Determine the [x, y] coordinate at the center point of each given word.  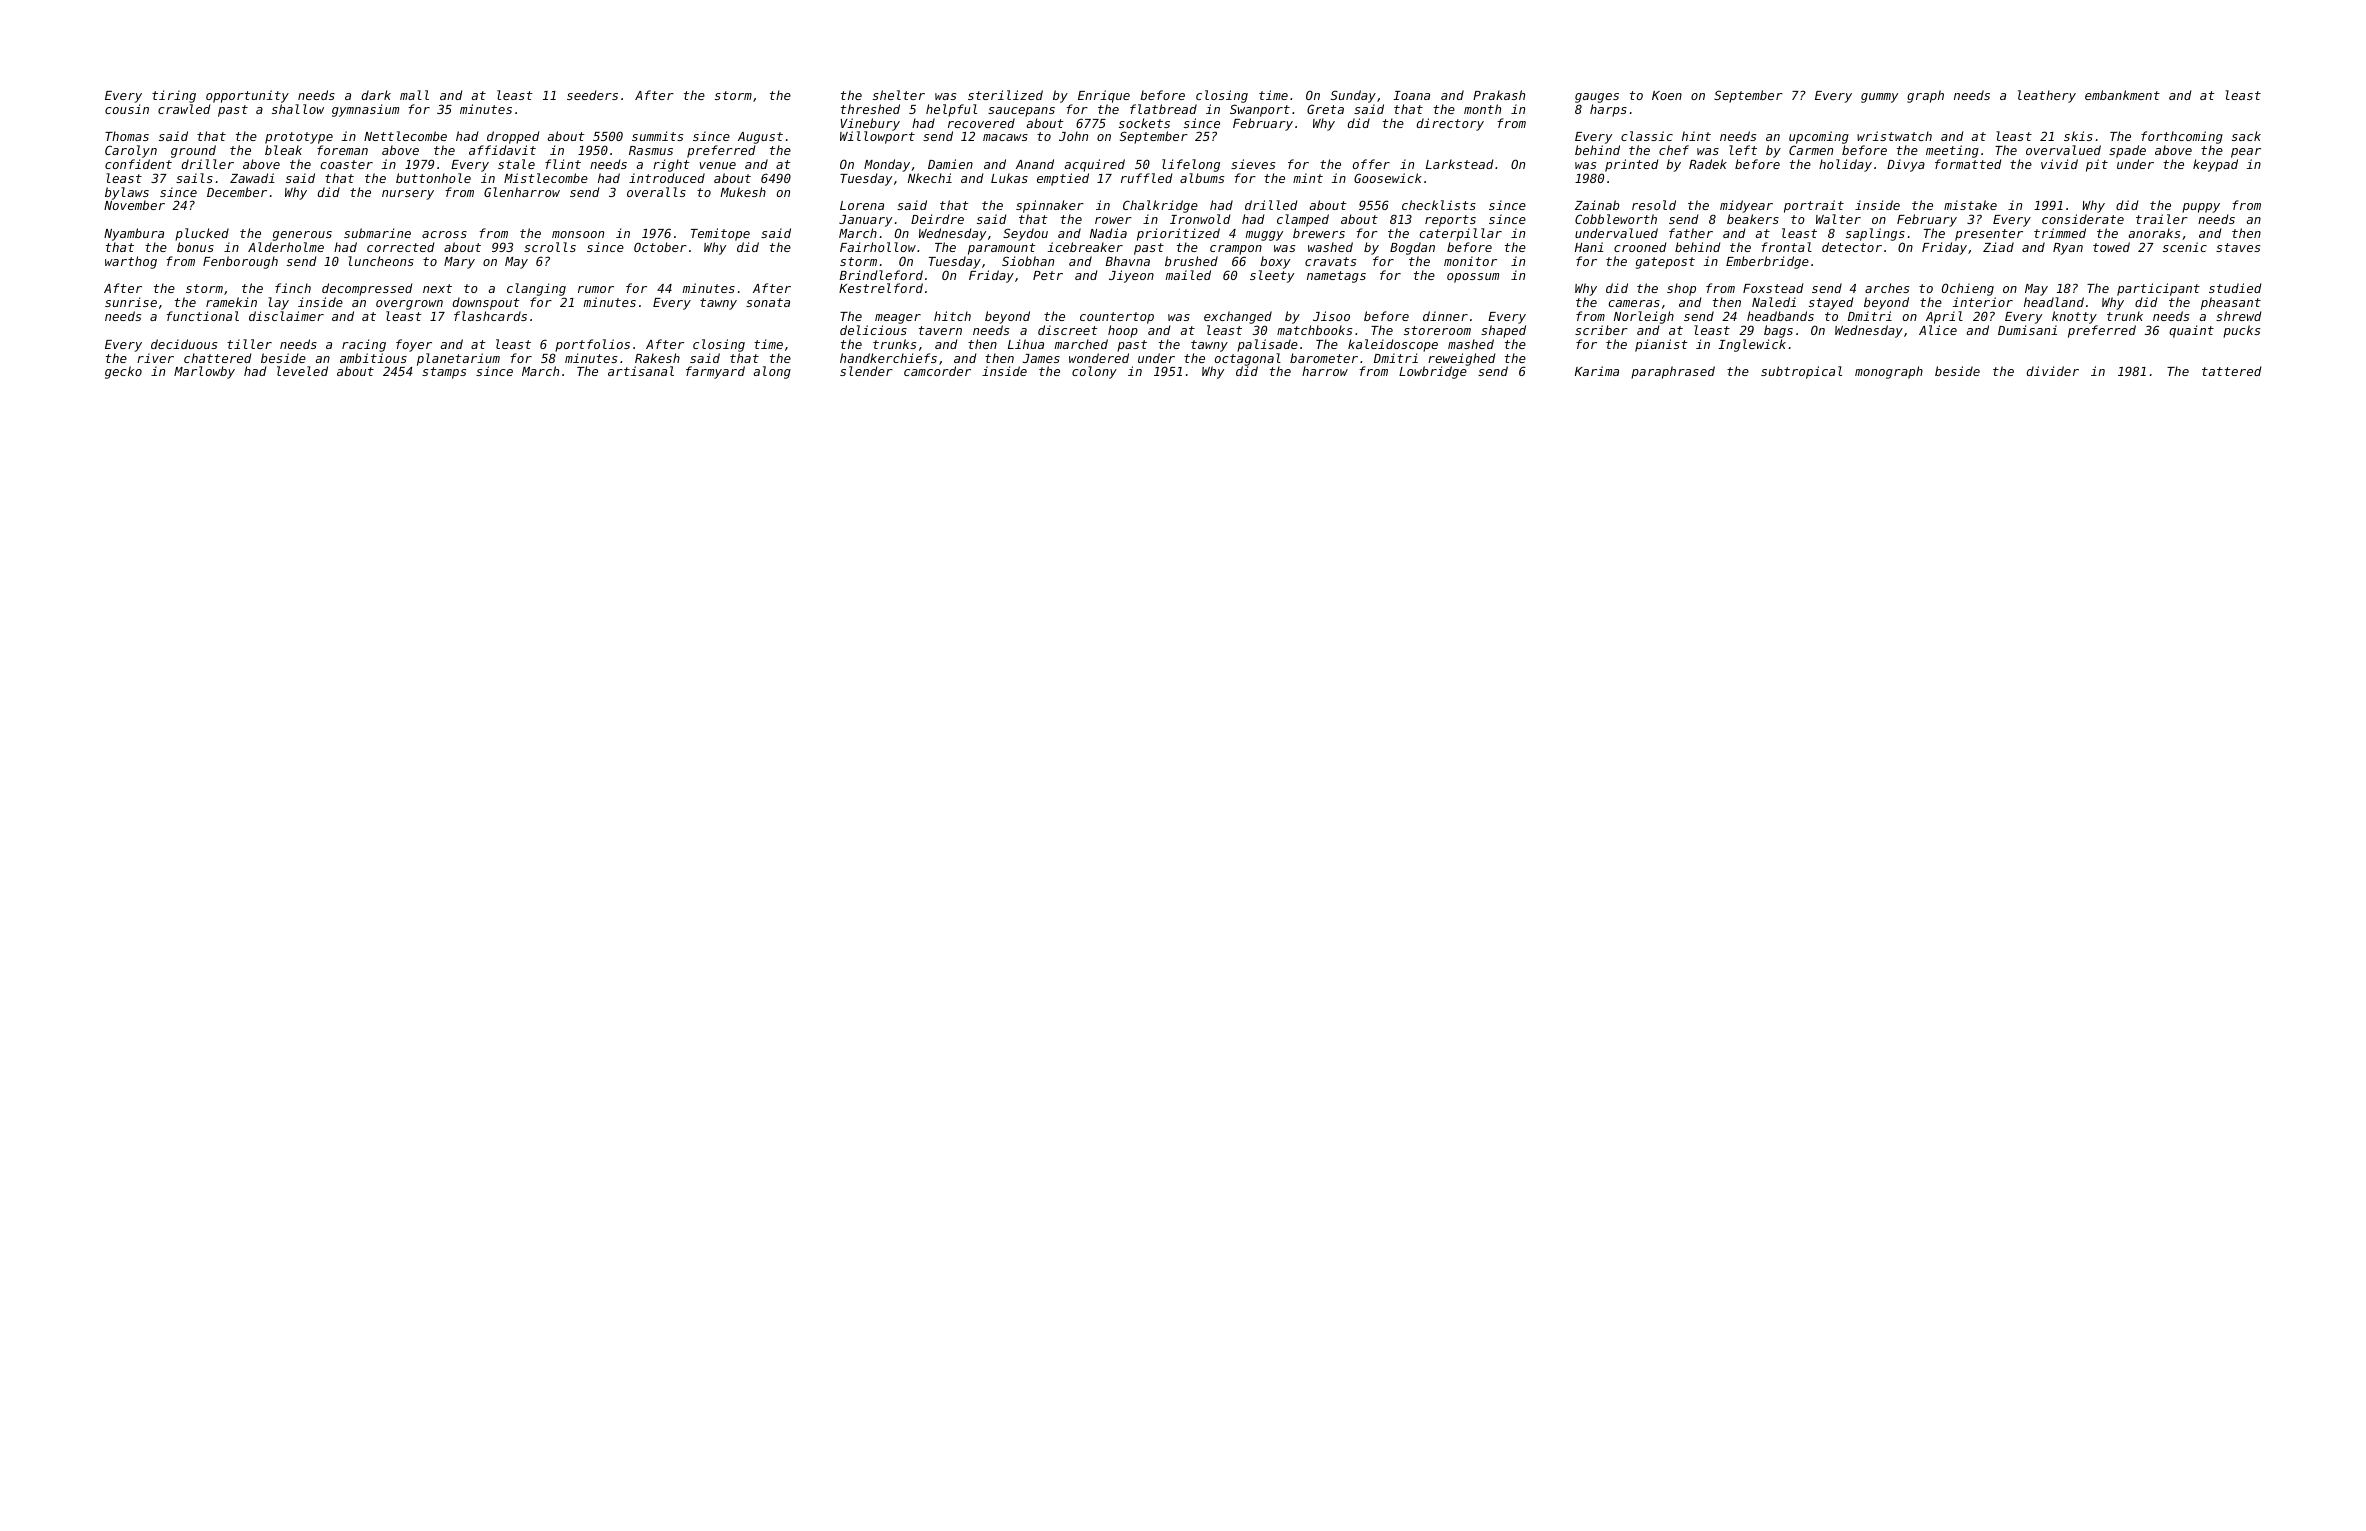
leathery [2047, 96]
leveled [302, 371]
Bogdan [1412, 248]
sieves [1253, 164]
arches [1887, 288]
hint [1696, 136]
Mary [459, 263]
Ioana [1411, 95]
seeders [592, 95]
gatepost [1665, 263]
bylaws [127, 194]
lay [278, 303]
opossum [1473, 278]
